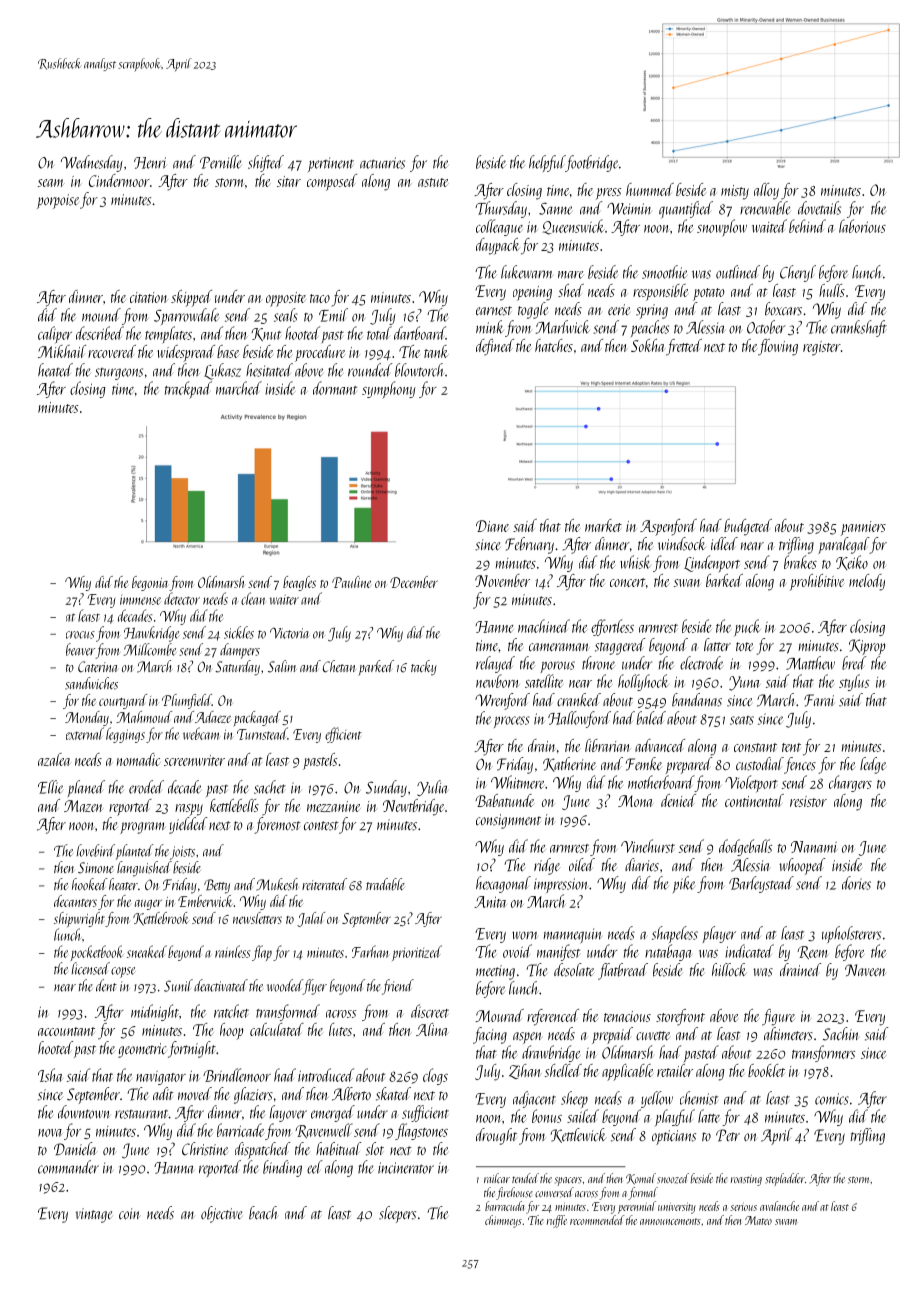 This page has height=1308, width=924. I want to click on restaurant, so click(142, 1114).
